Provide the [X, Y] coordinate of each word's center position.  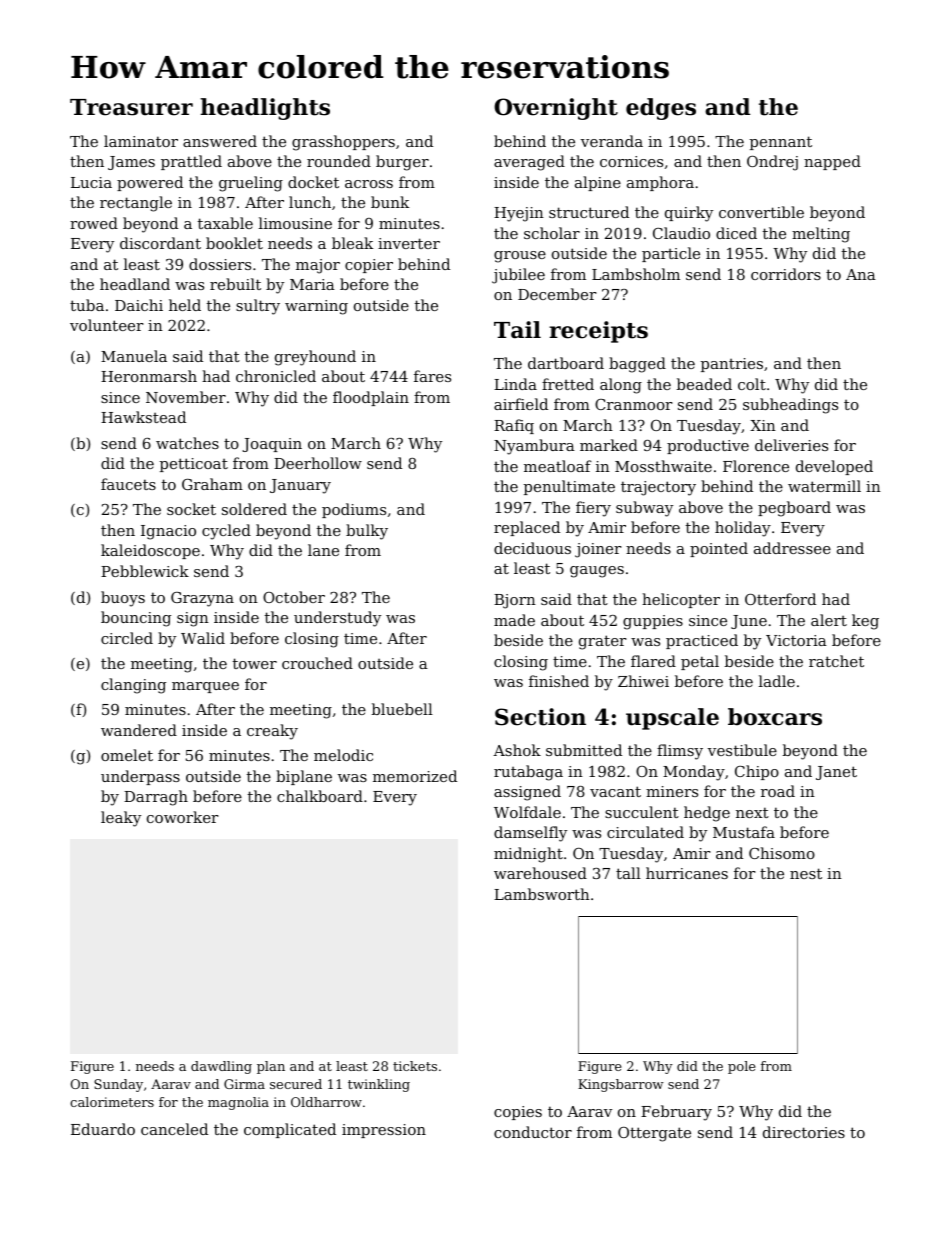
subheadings [790, 406]
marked [609, 445]
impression [384, 1131]
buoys [123, 599]
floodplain [371, 398]
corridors [786, 274]
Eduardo [103, 1129]
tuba [87, 305]
